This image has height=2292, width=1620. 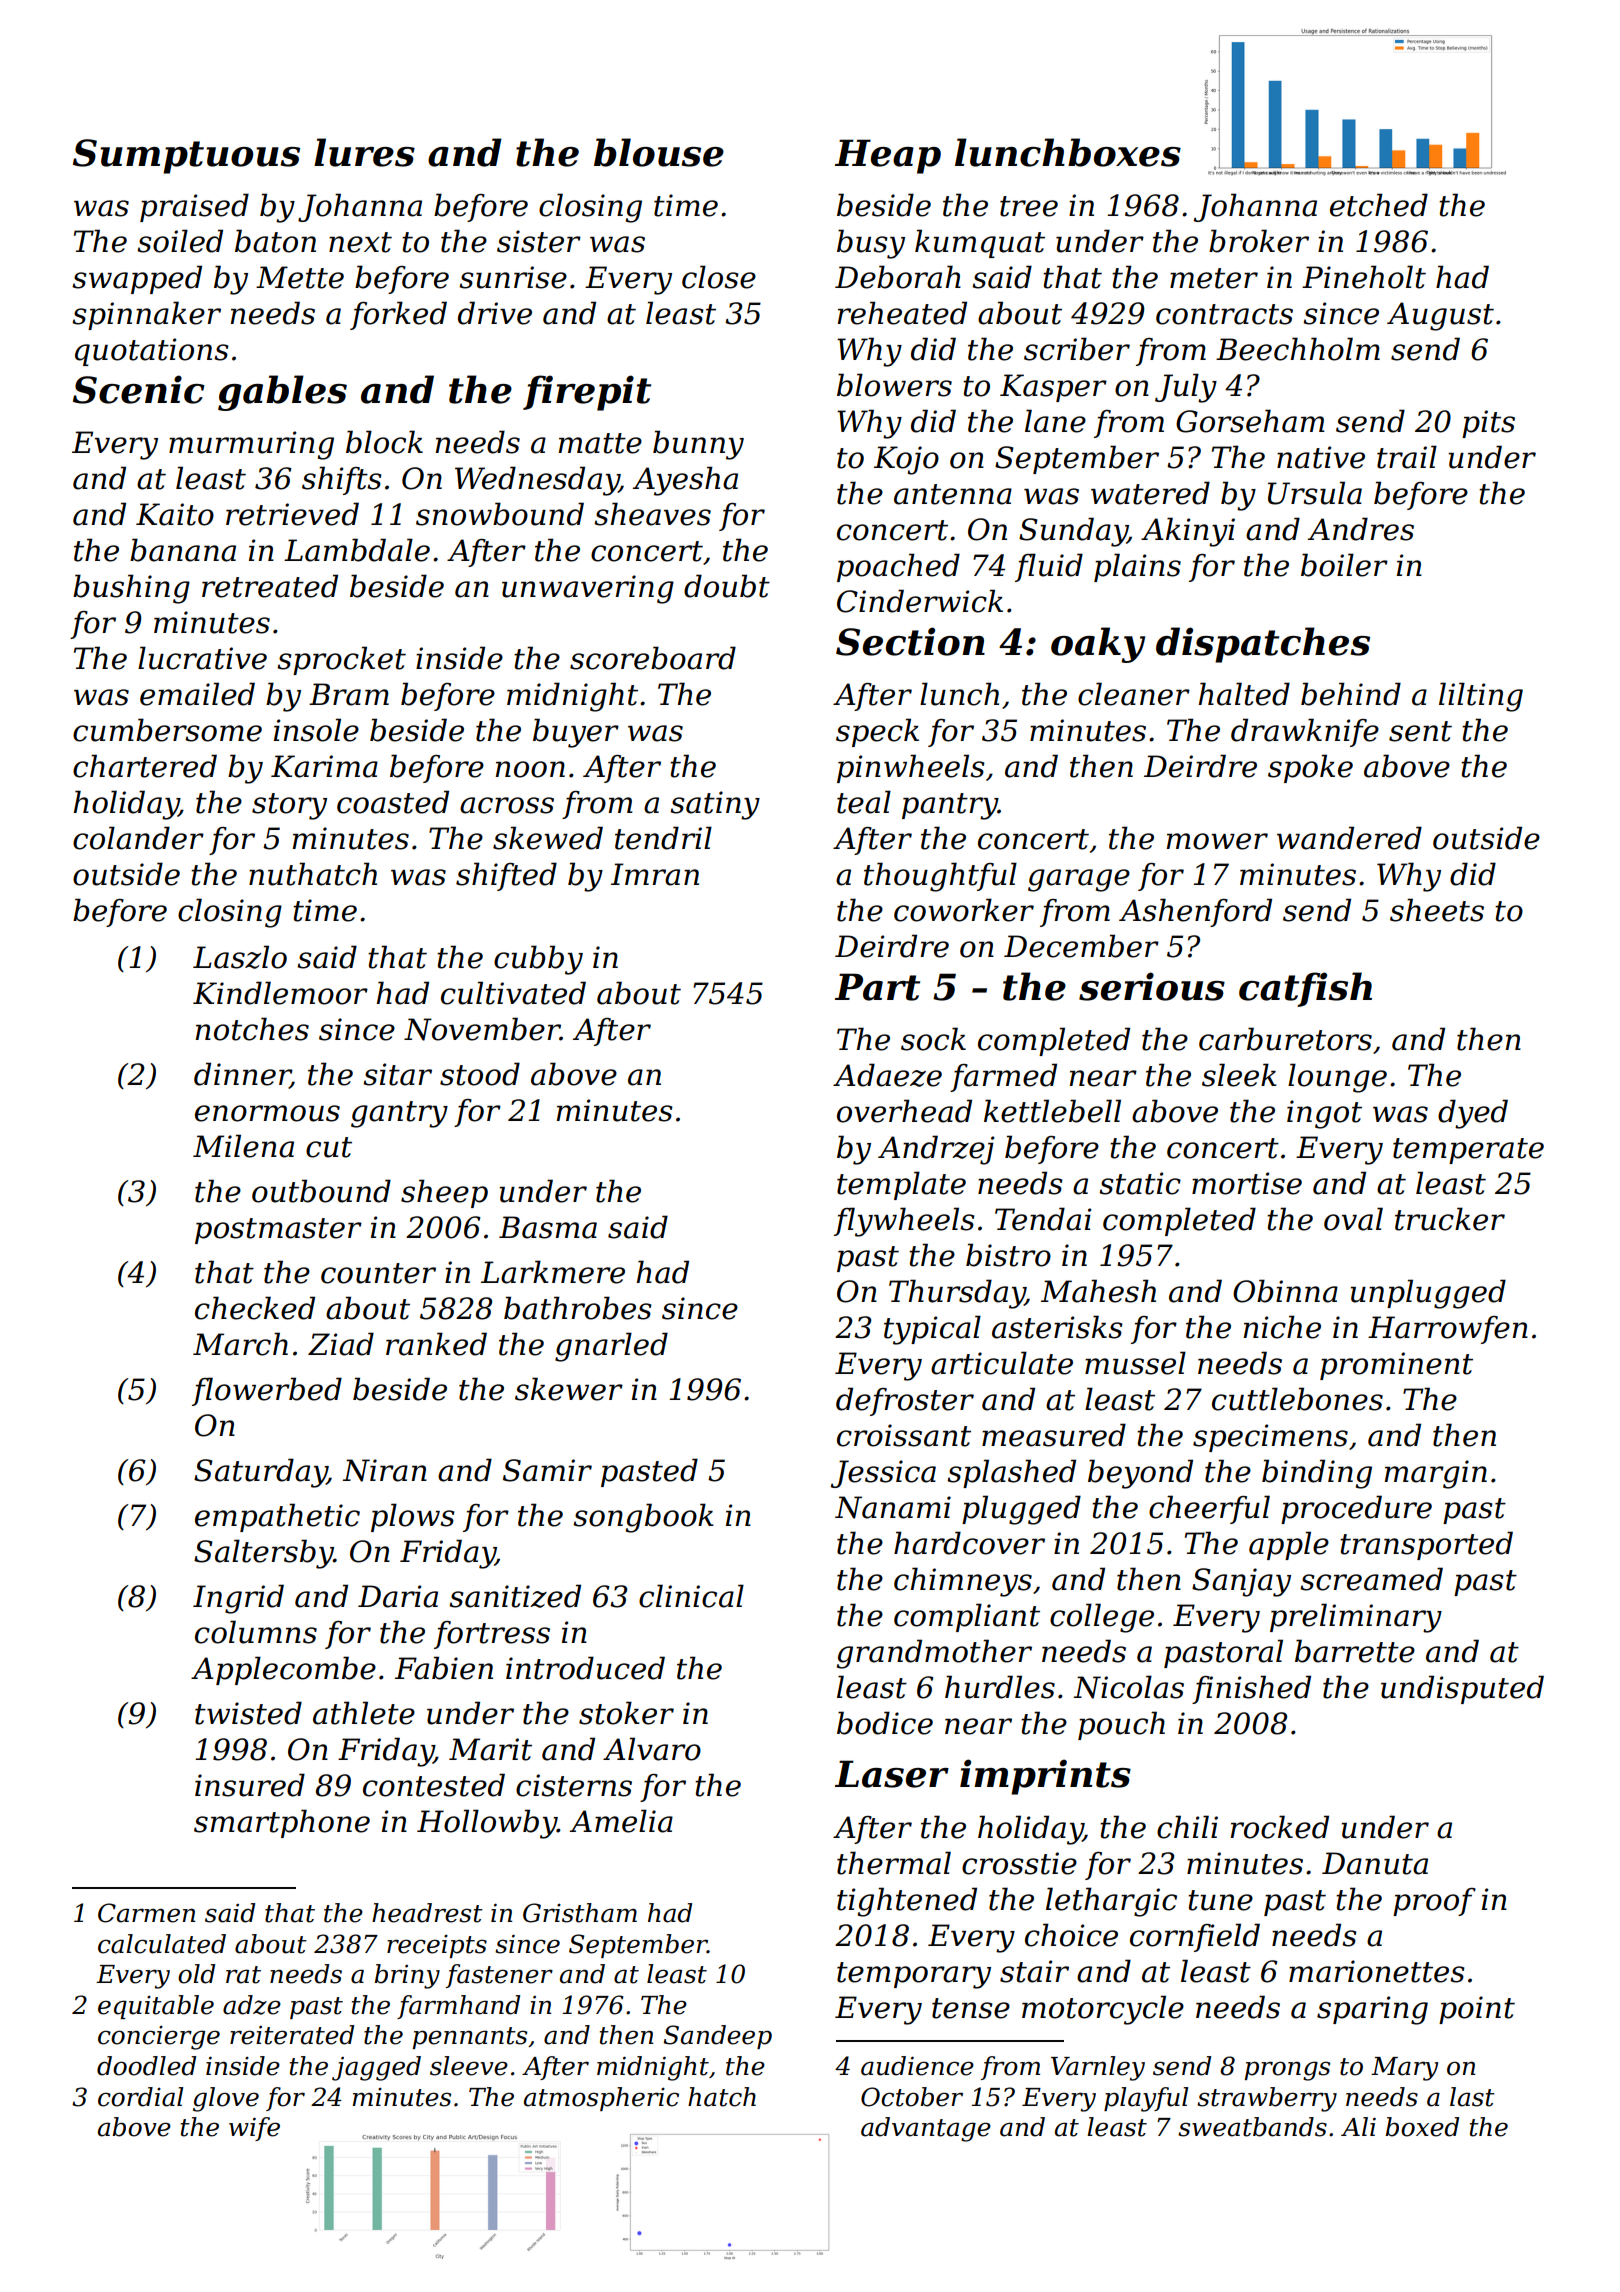 I want to click on lures, so click(x=364, y=152).
